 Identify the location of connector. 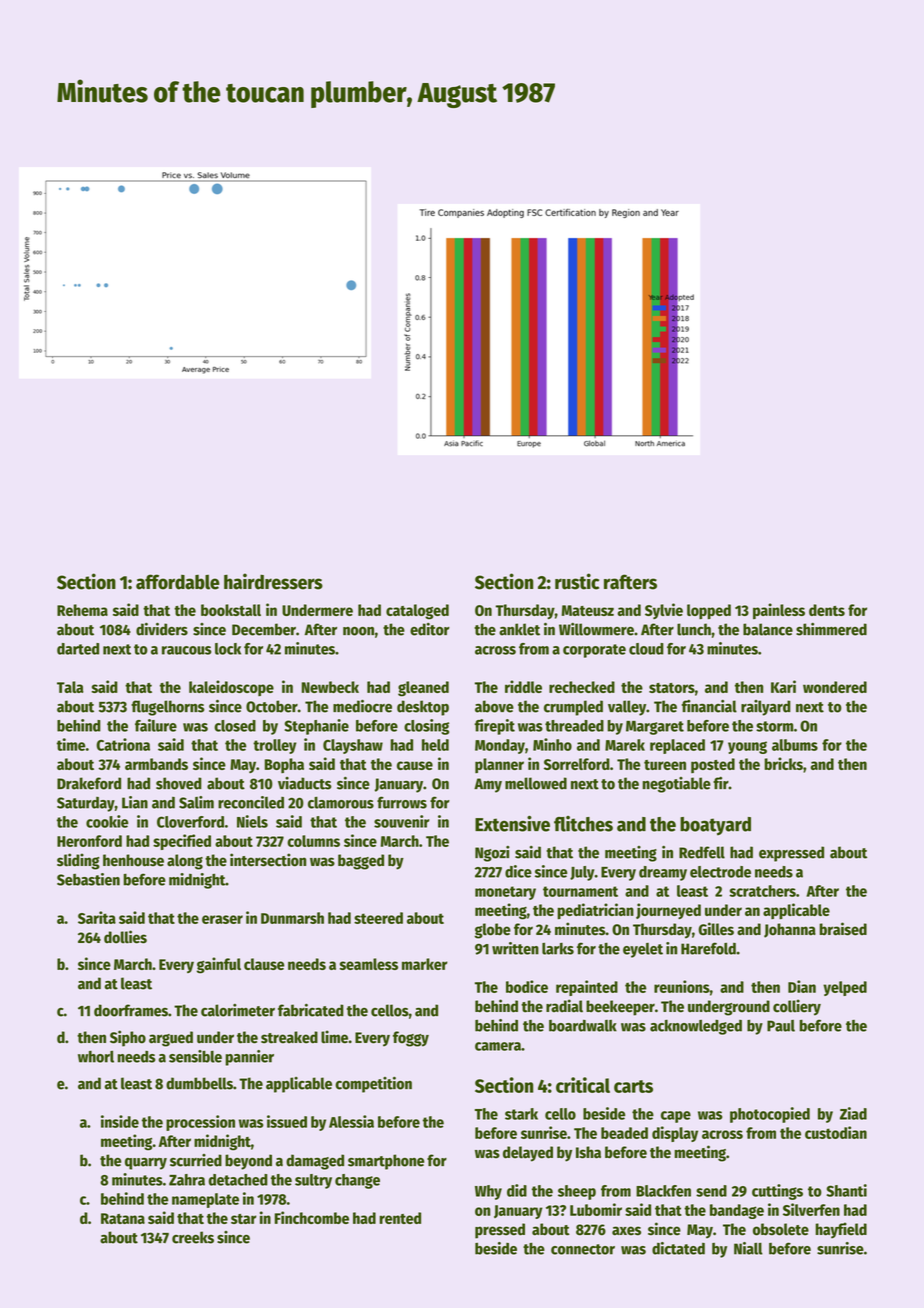
(583, 1249).
